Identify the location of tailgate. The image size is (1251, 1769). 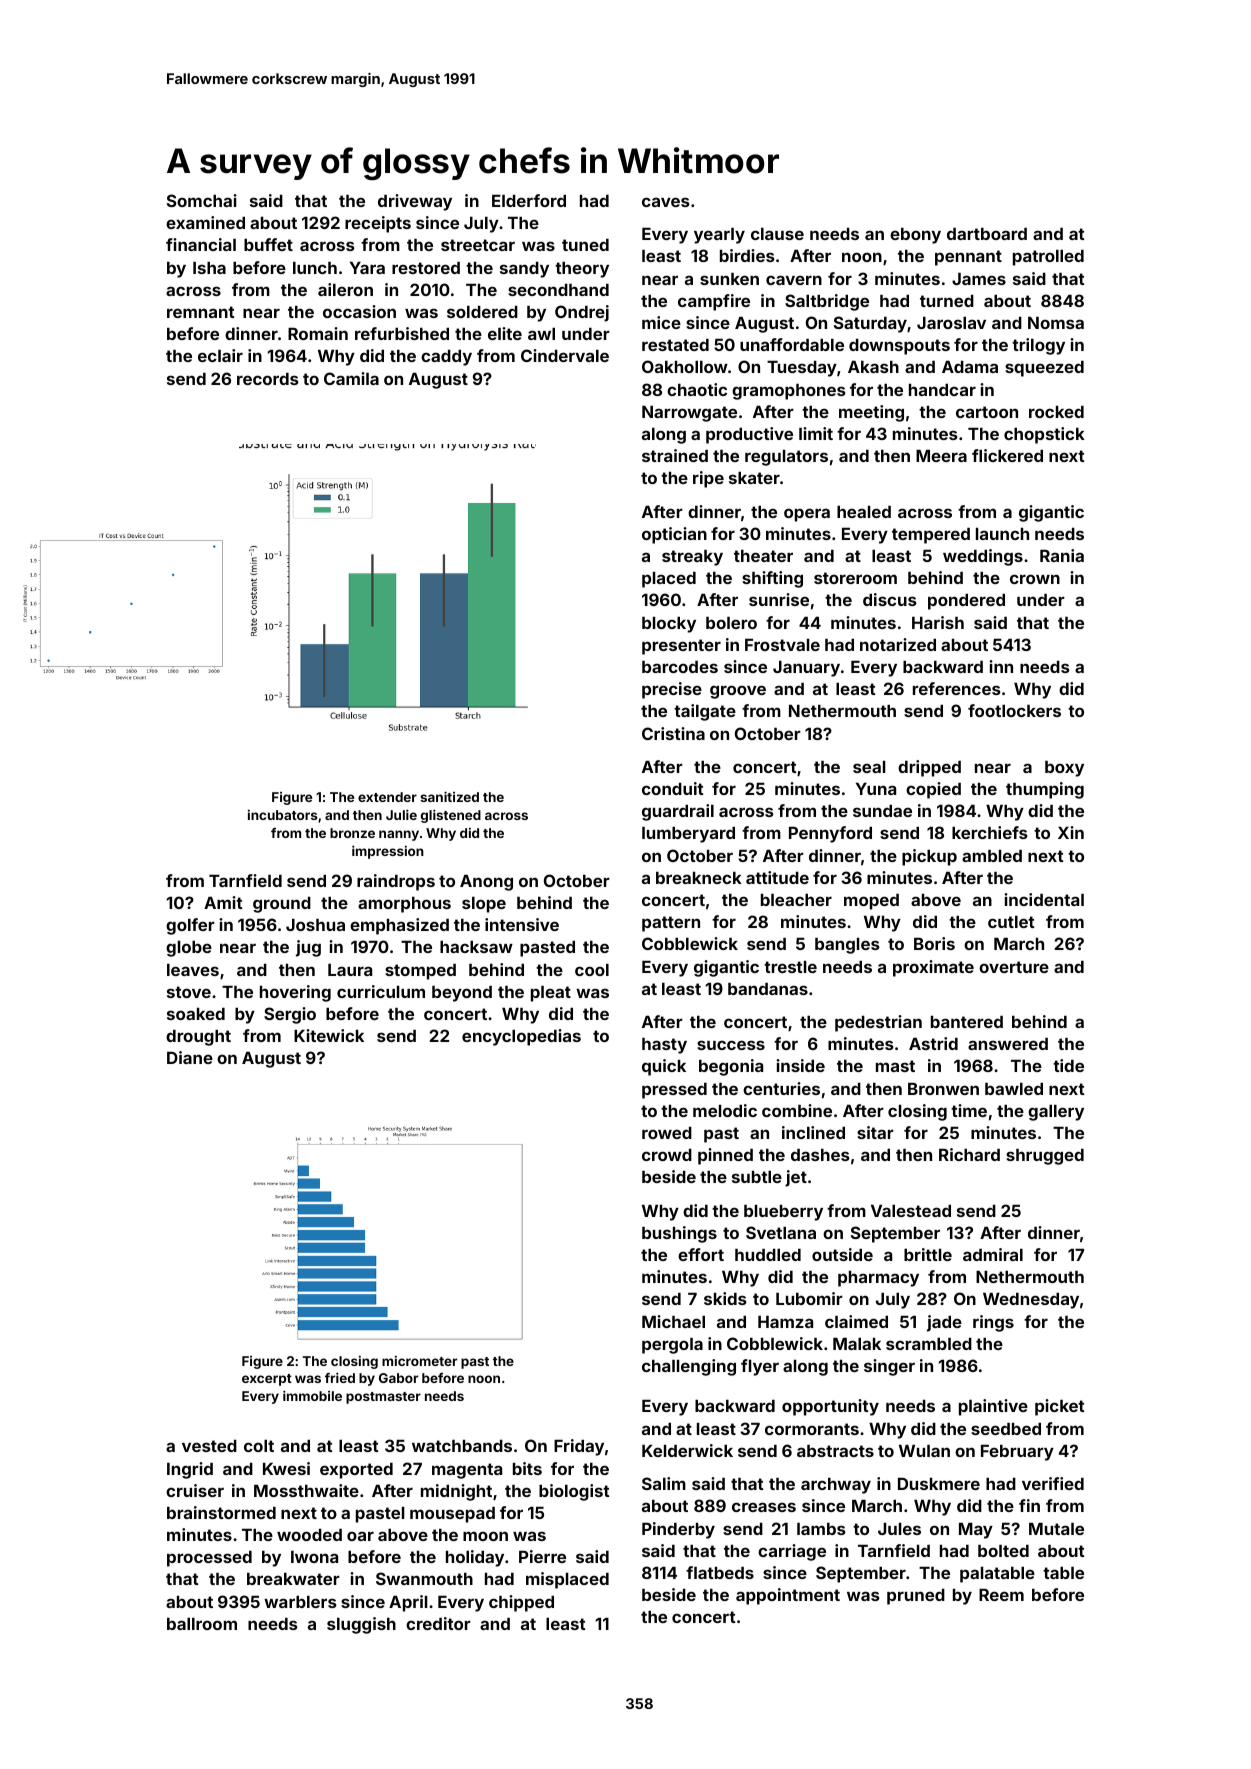
(705, 712).
